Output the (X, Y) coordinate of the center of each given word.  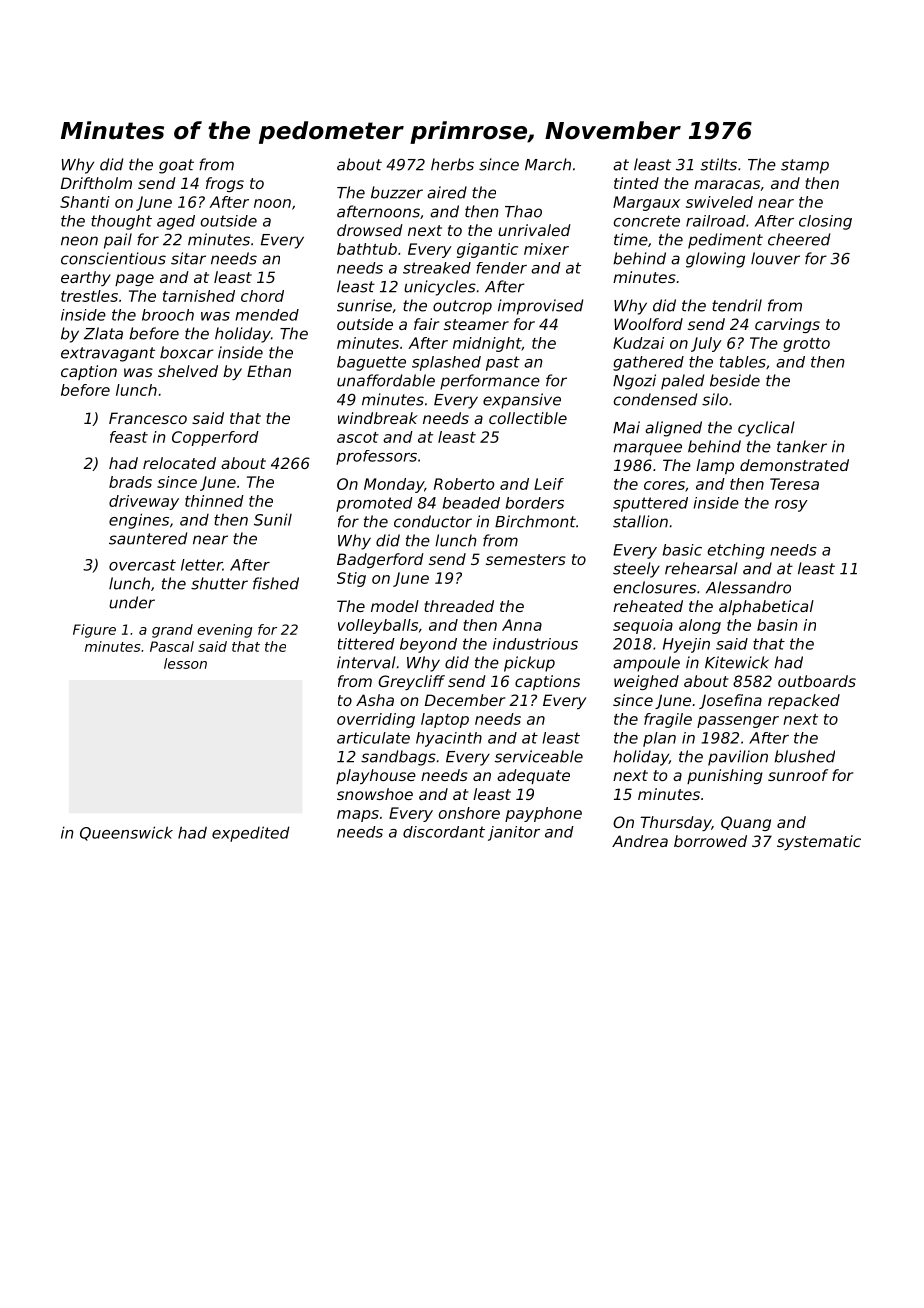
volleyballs (378, 626)
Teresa (794, 484)
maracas (727, 184)
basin (777, 625)
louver (775, 258)
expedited (251, 834)
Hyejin (686, 645)
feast (129, 437)
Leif (549, 484)
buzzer (397, 192)
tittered (366, 644)
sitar (188, 258)
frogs (225, 184)
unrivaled (534, 230)
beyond (428, 645)
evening (224, 631)
